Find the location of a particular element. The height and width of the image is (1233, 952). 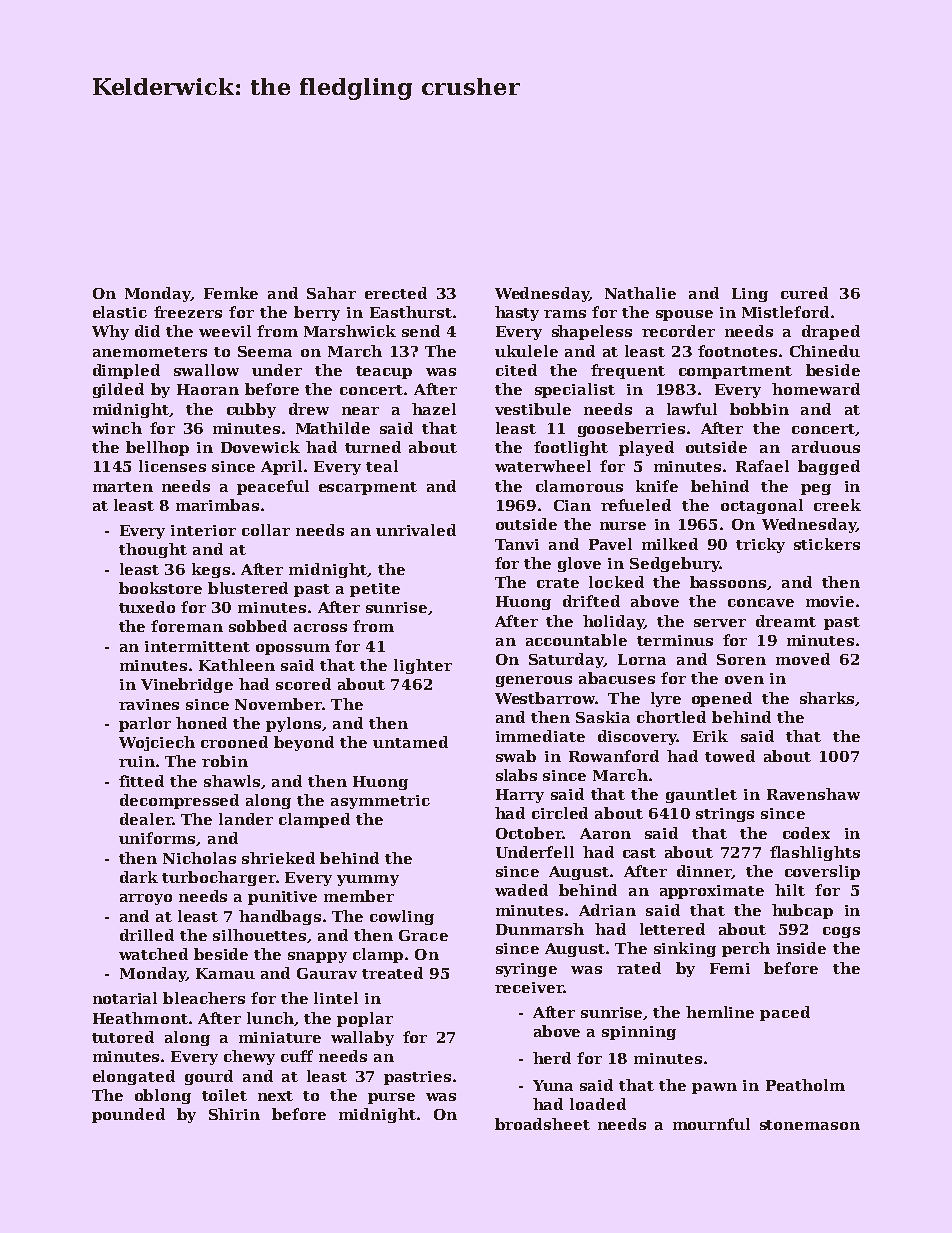

drilled is located at coordinates (147, 935).
